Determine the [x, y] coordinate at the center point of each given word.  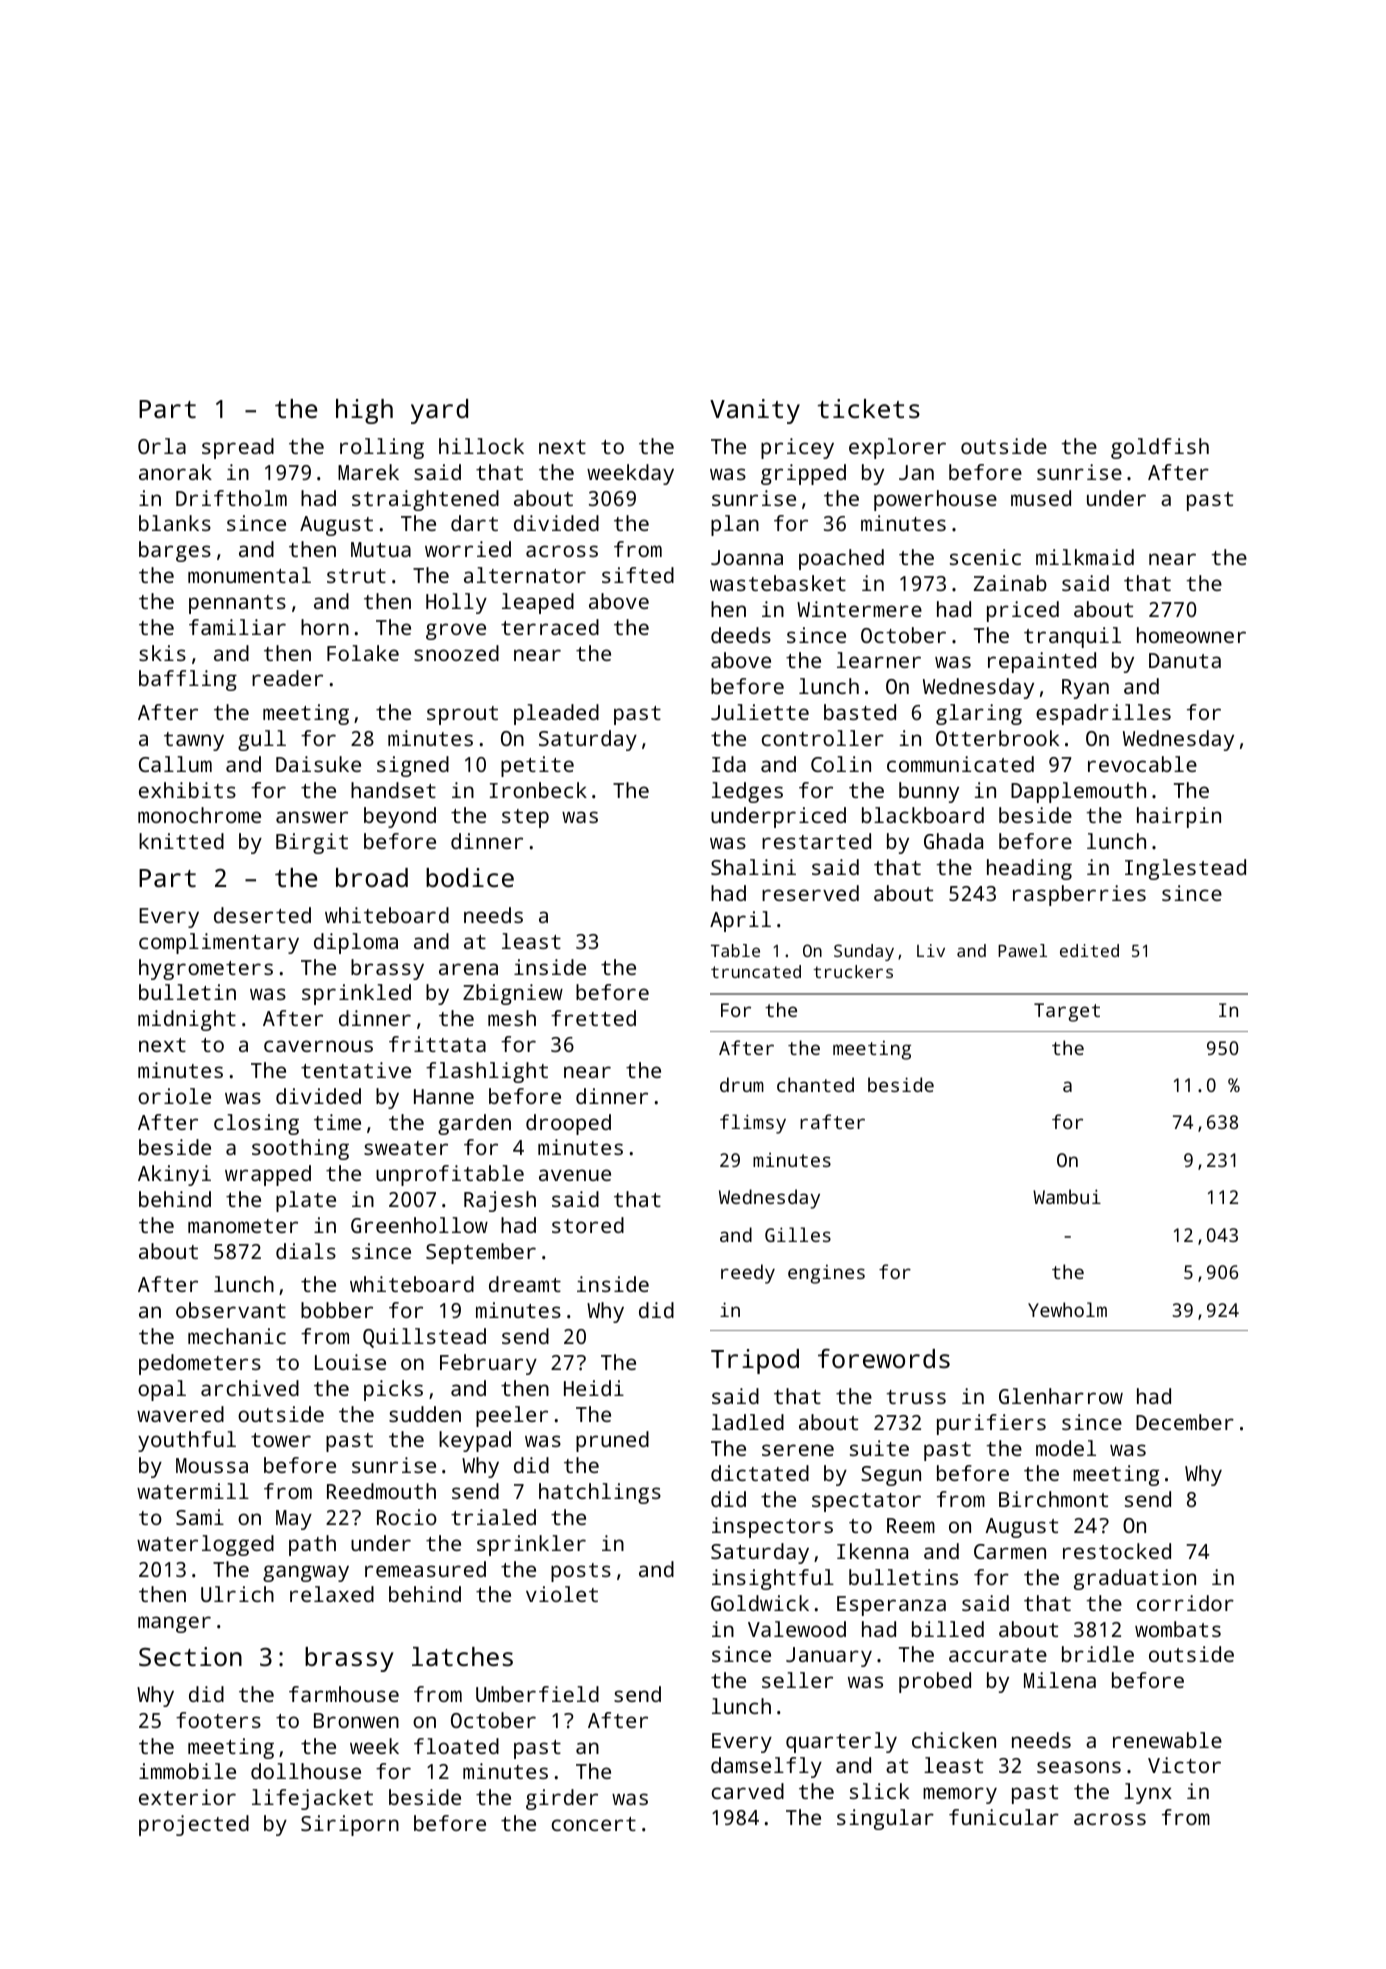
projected [194, 1825]
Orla [162, 446]
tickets [868, 408]
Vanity [755, 411]
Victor [1184, 1765]
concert [594, 1824]
